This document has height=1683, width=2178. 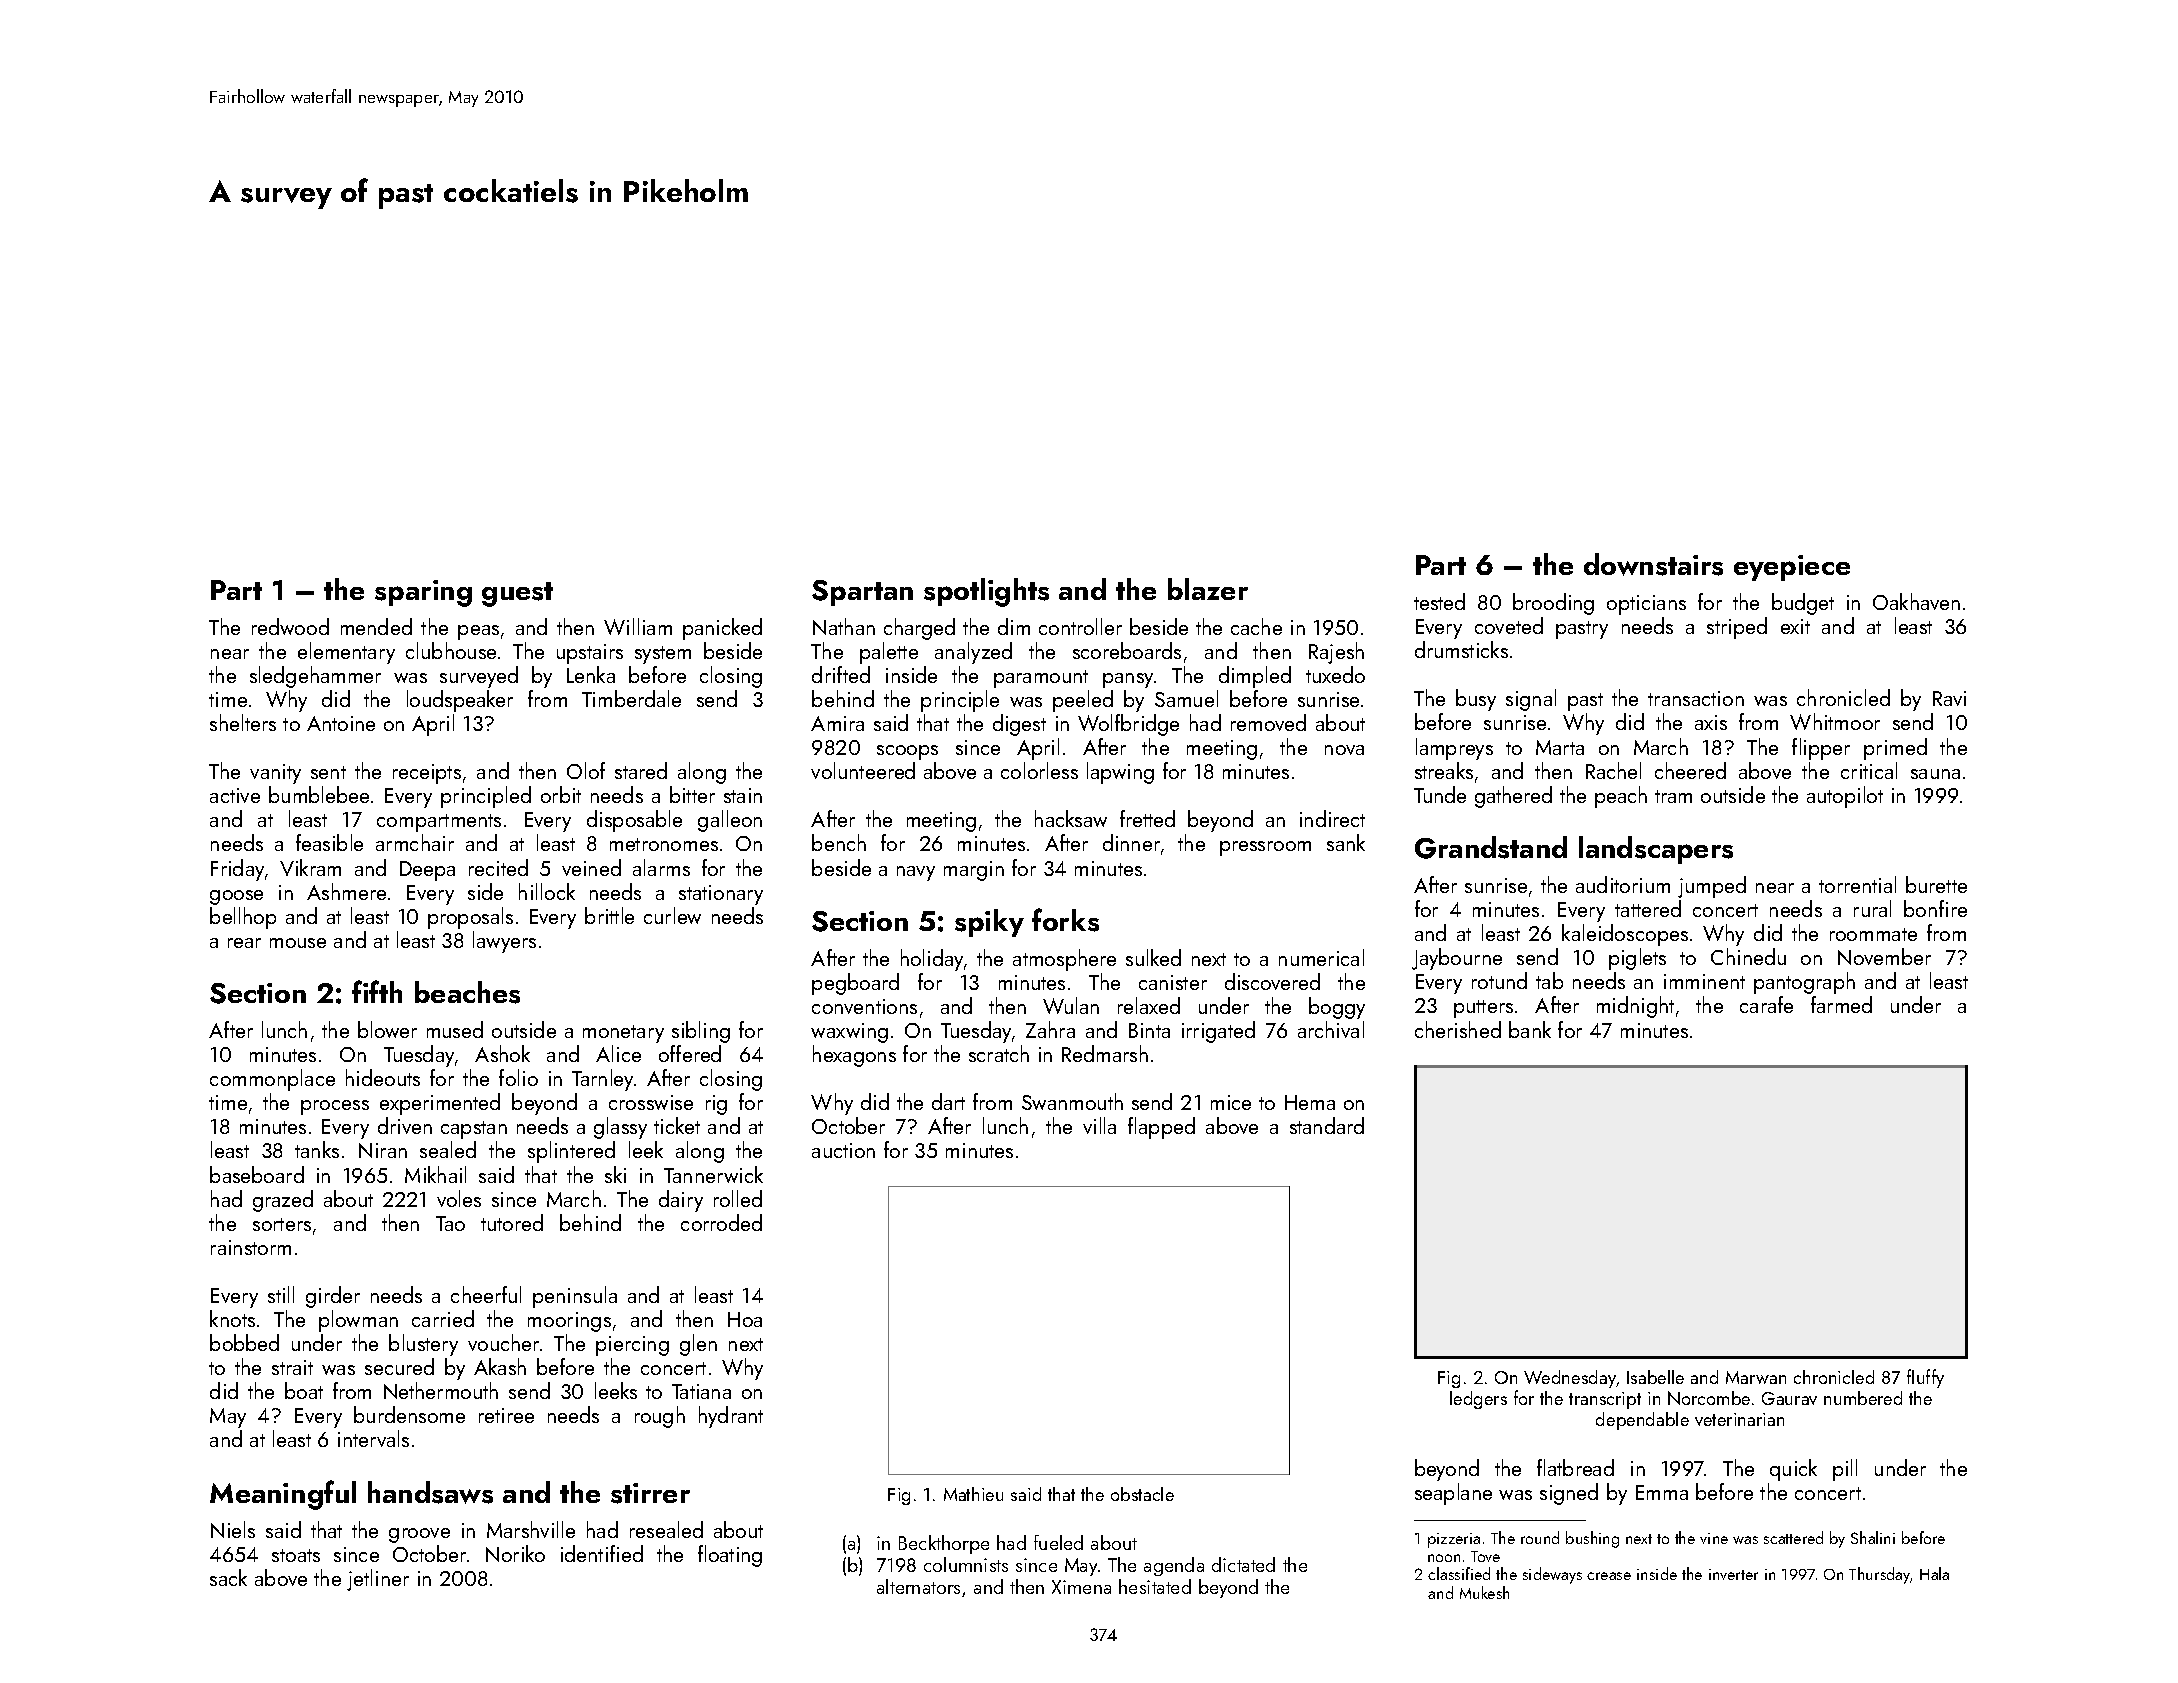 I want to click on downstairs, so click(x=1653, y=564).
